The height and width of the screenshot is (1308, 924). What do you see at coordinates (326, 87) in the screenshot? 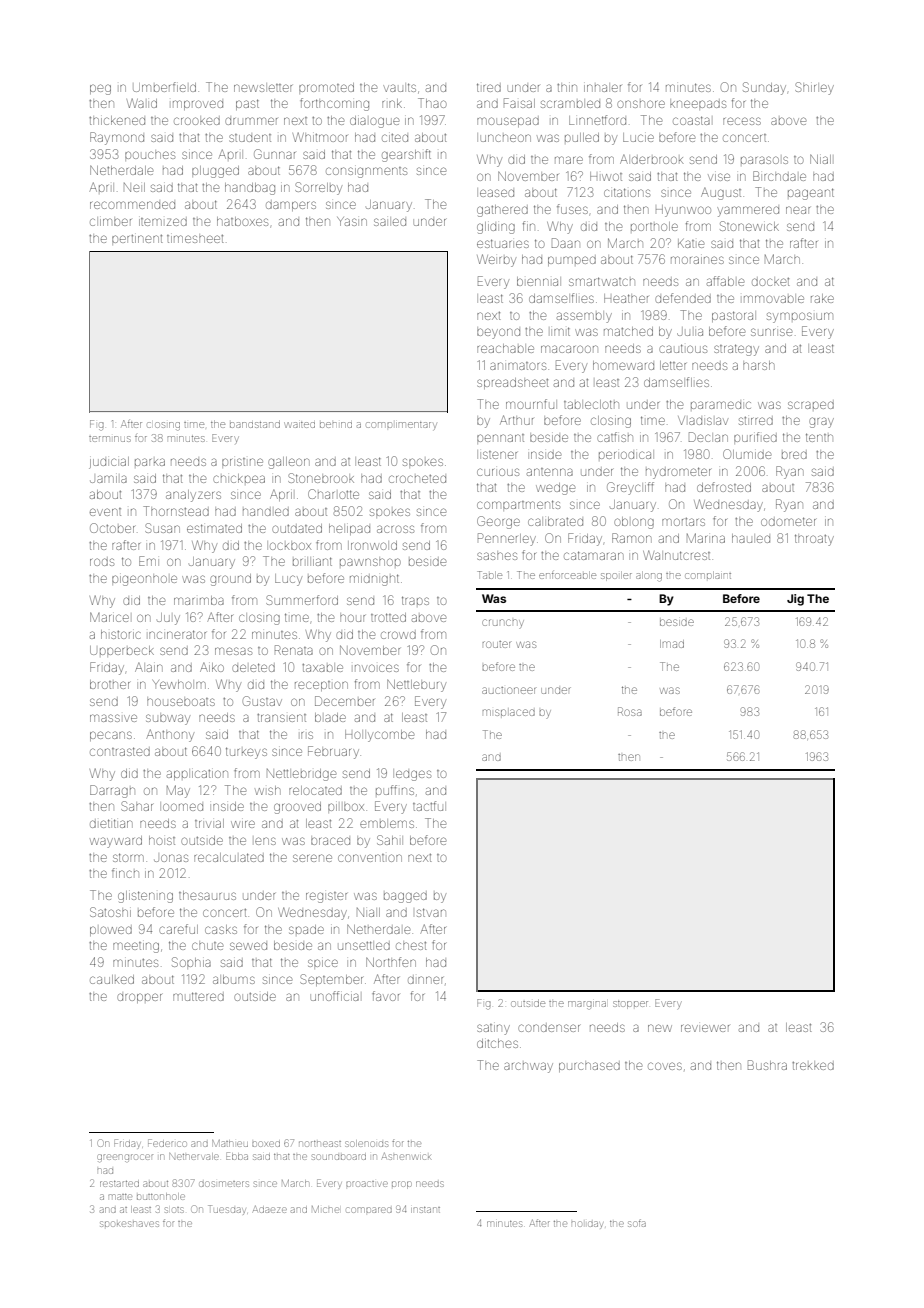
I see `promoted` at bounding box center [326, 87].
